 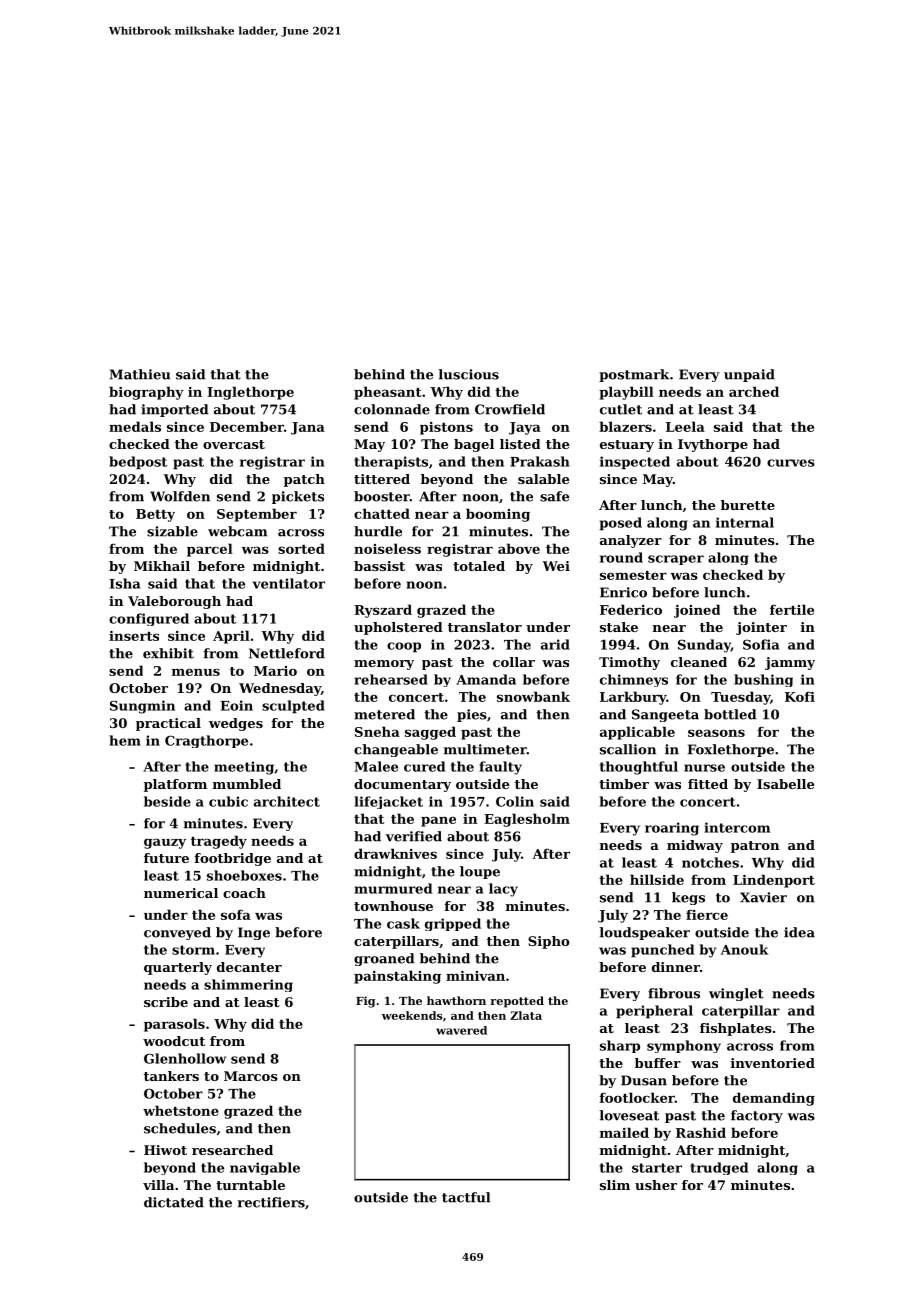 I want to click on translator, so click(x=485, y=627).
